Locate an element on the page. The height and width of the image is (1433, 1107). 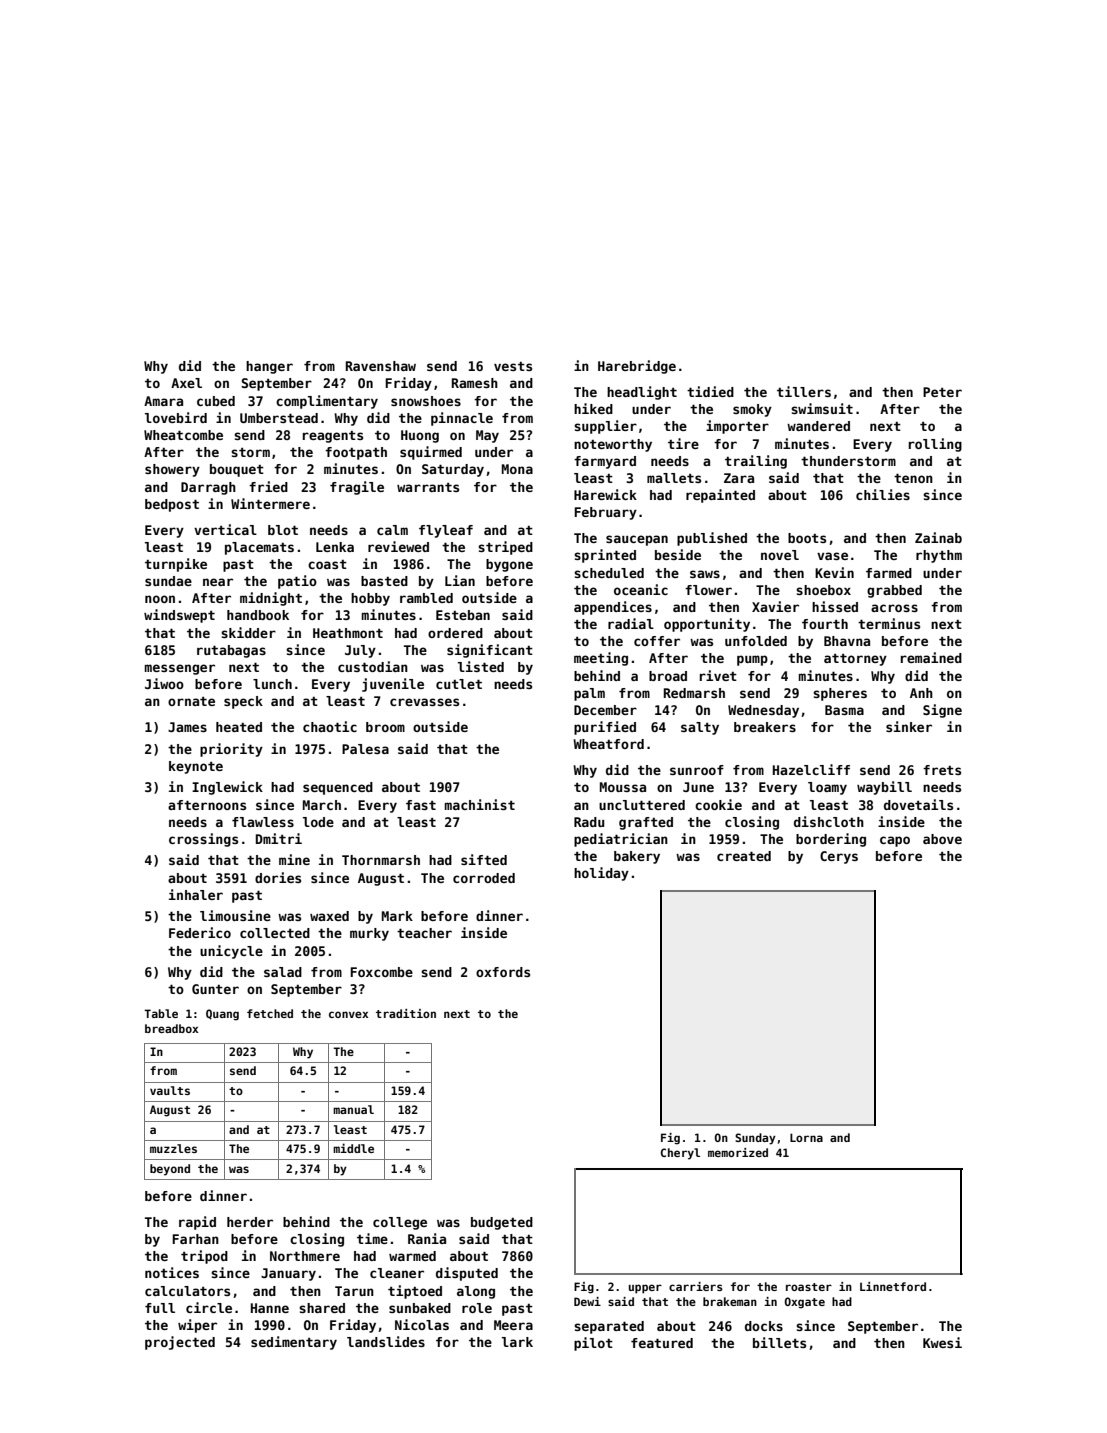
fragile is located at coordinates (357, 488).
